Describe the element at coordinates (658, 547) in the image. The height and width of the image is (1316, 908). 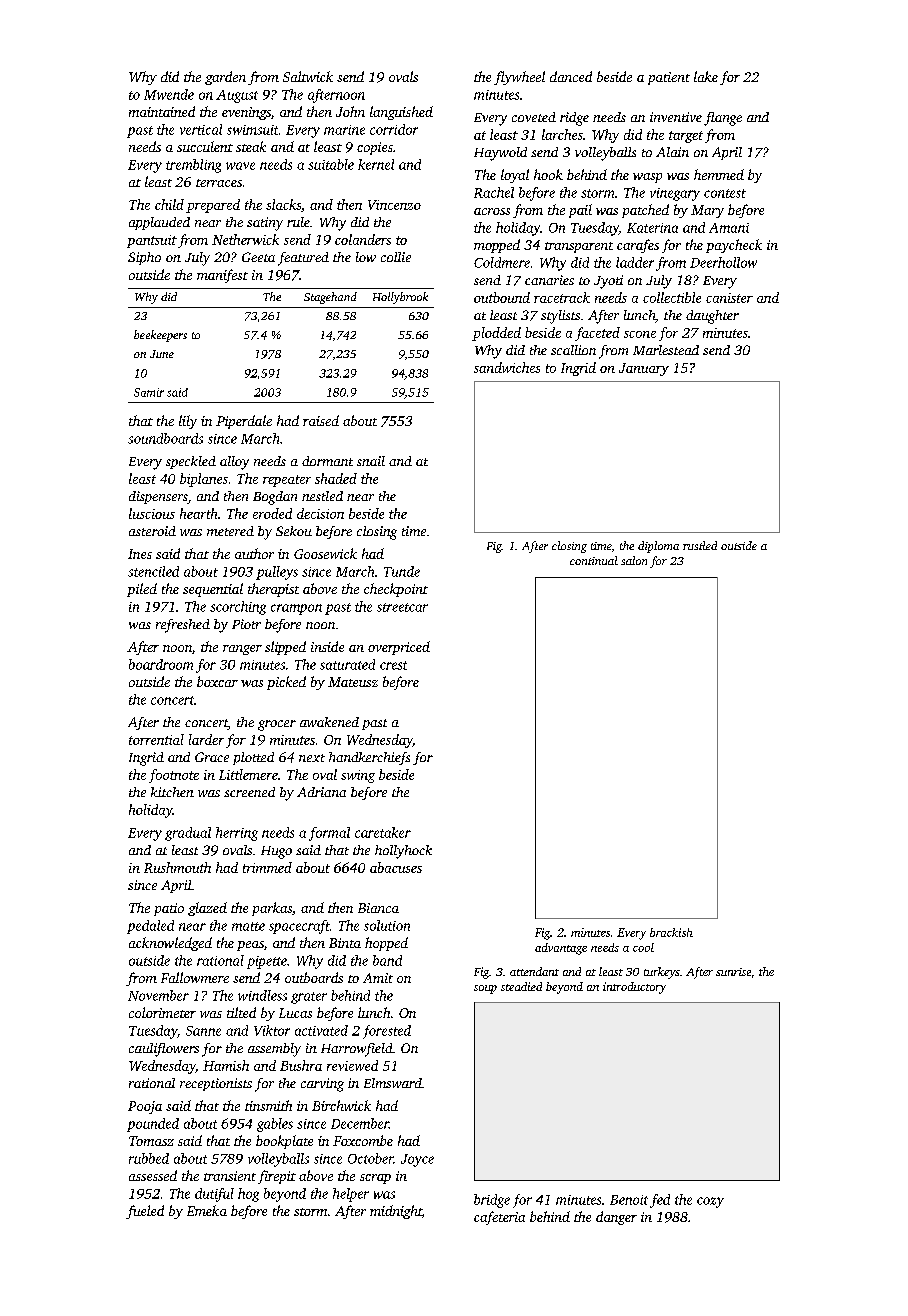
I see `diploma` at that location.
